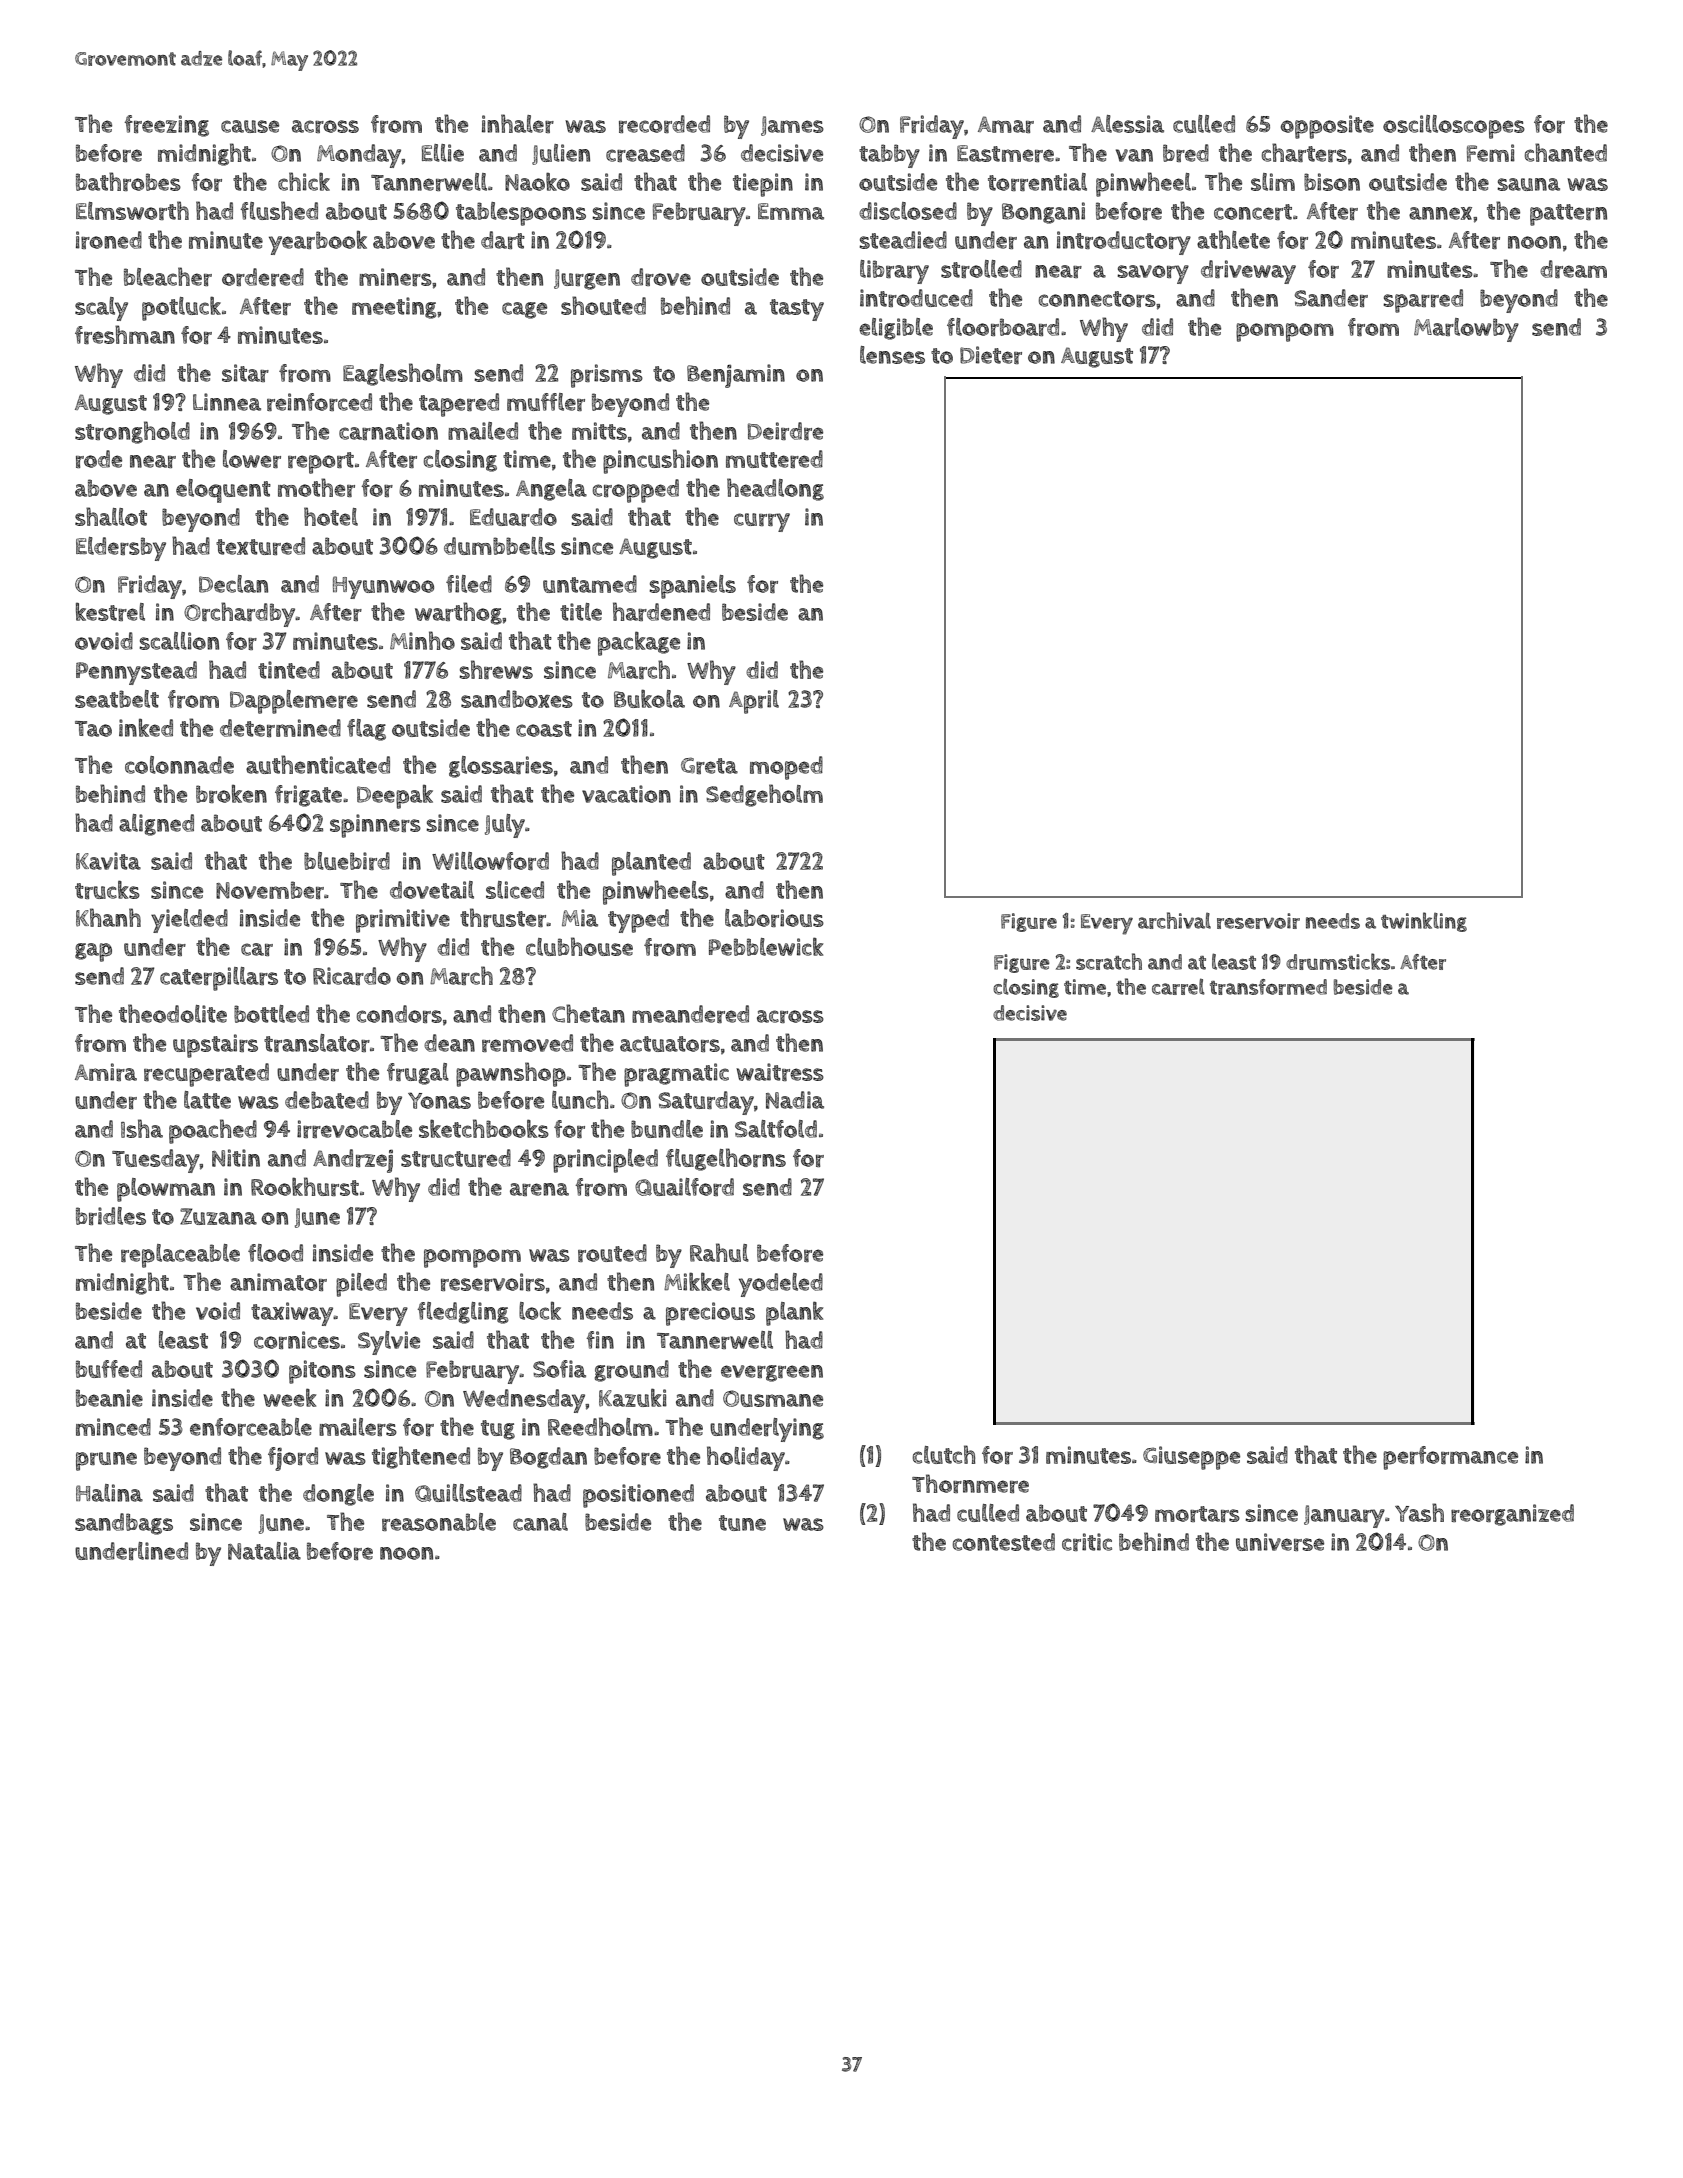  I want to click on athlete, so click(1233, 239).
